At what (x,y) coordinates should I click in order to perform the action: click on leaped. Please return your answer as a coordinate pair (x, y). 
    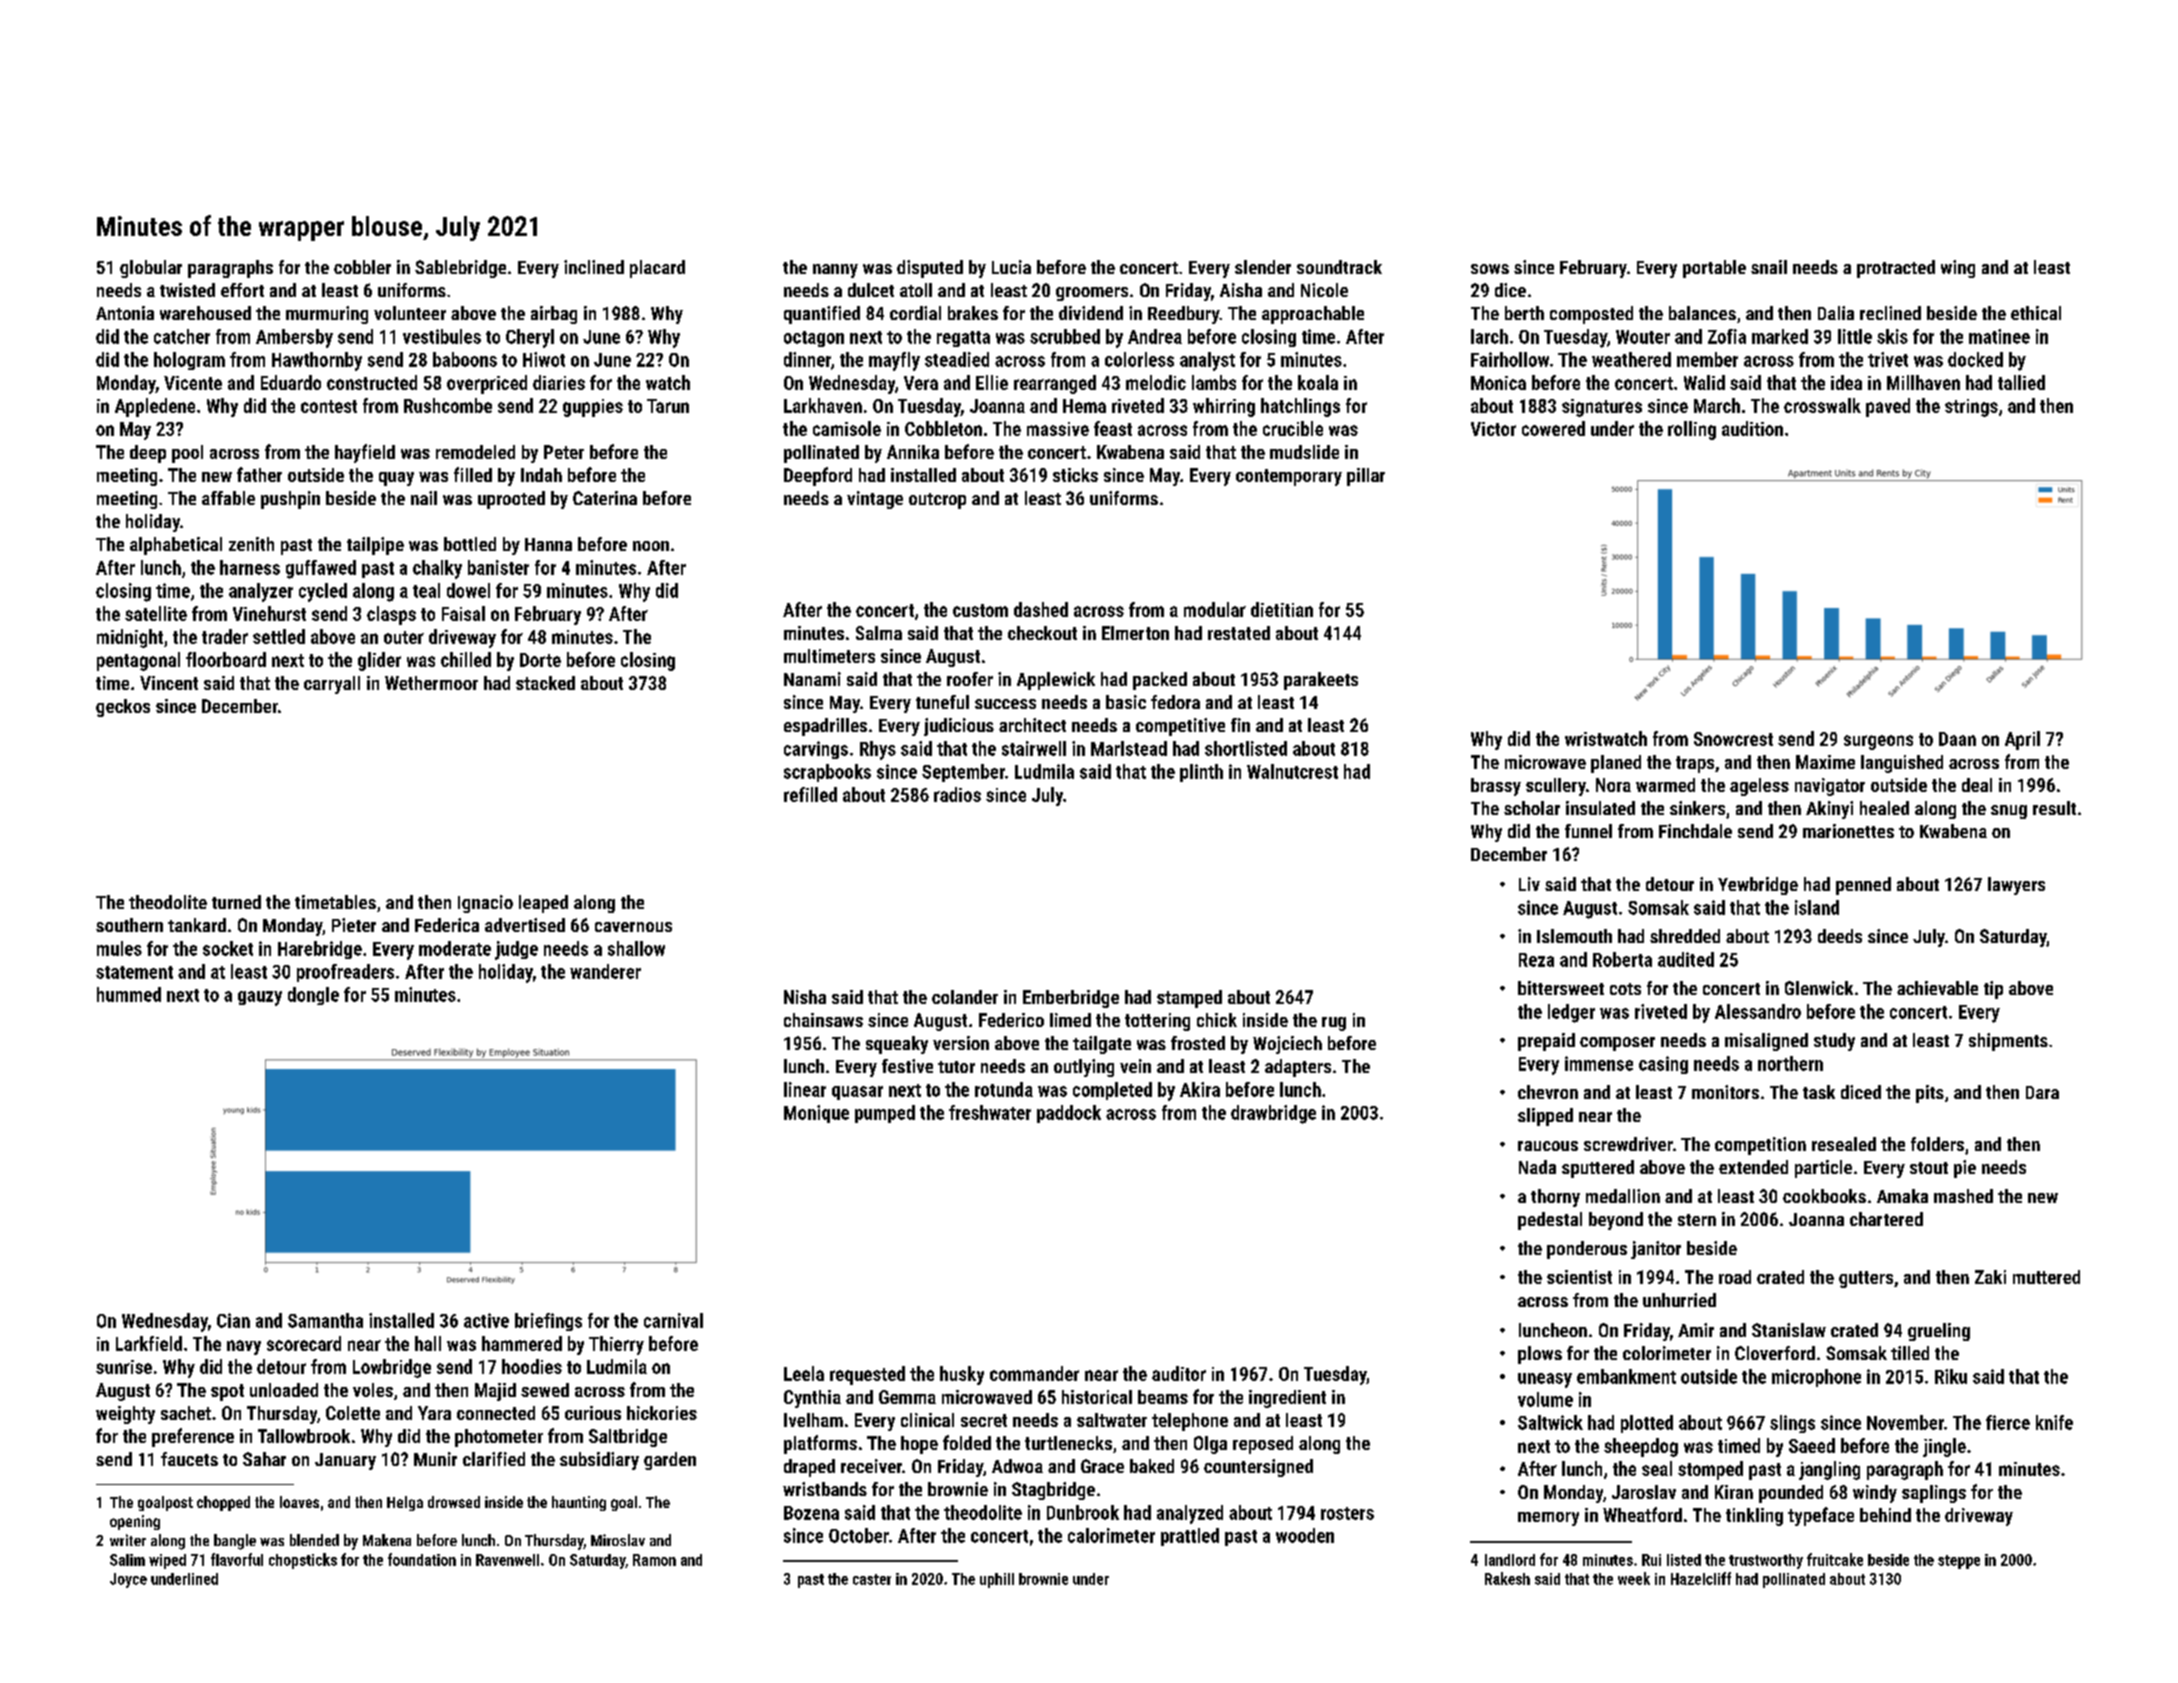
    Looking at the image, I should click on (543, 904).
